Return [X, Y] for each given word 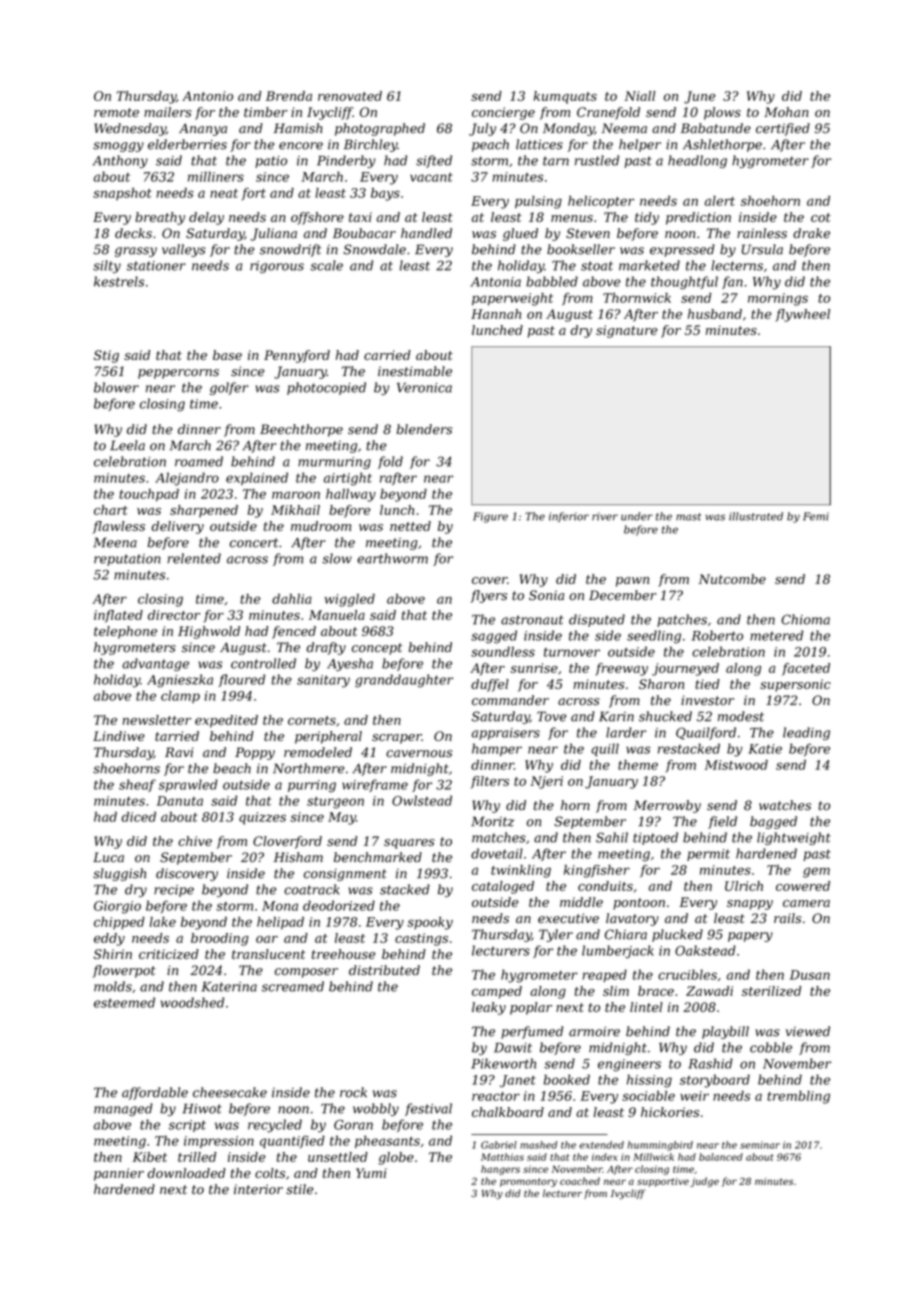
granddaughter [404, 681]
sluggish [119, 874]
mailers [168, 112]
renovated [350, 96]
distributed [384, 970]
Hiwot [202, 1109]
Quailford [706, 733]
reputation [127, 560]
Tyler [556, 935]
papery [750, 937]
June [700, 97]
